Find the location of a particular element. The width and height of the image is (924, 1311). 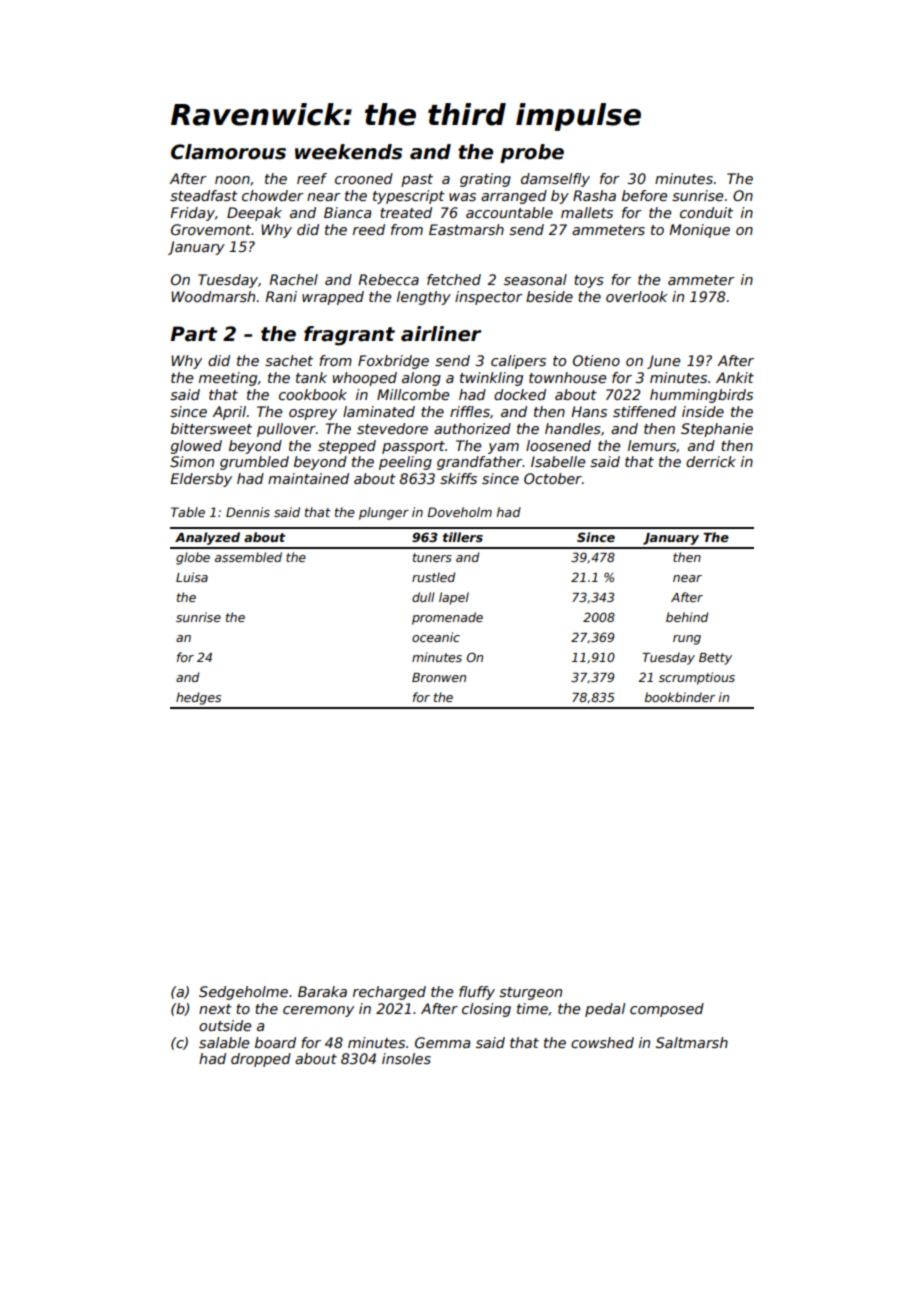

Saltmarsh is located at coordinates (692, 1042).
